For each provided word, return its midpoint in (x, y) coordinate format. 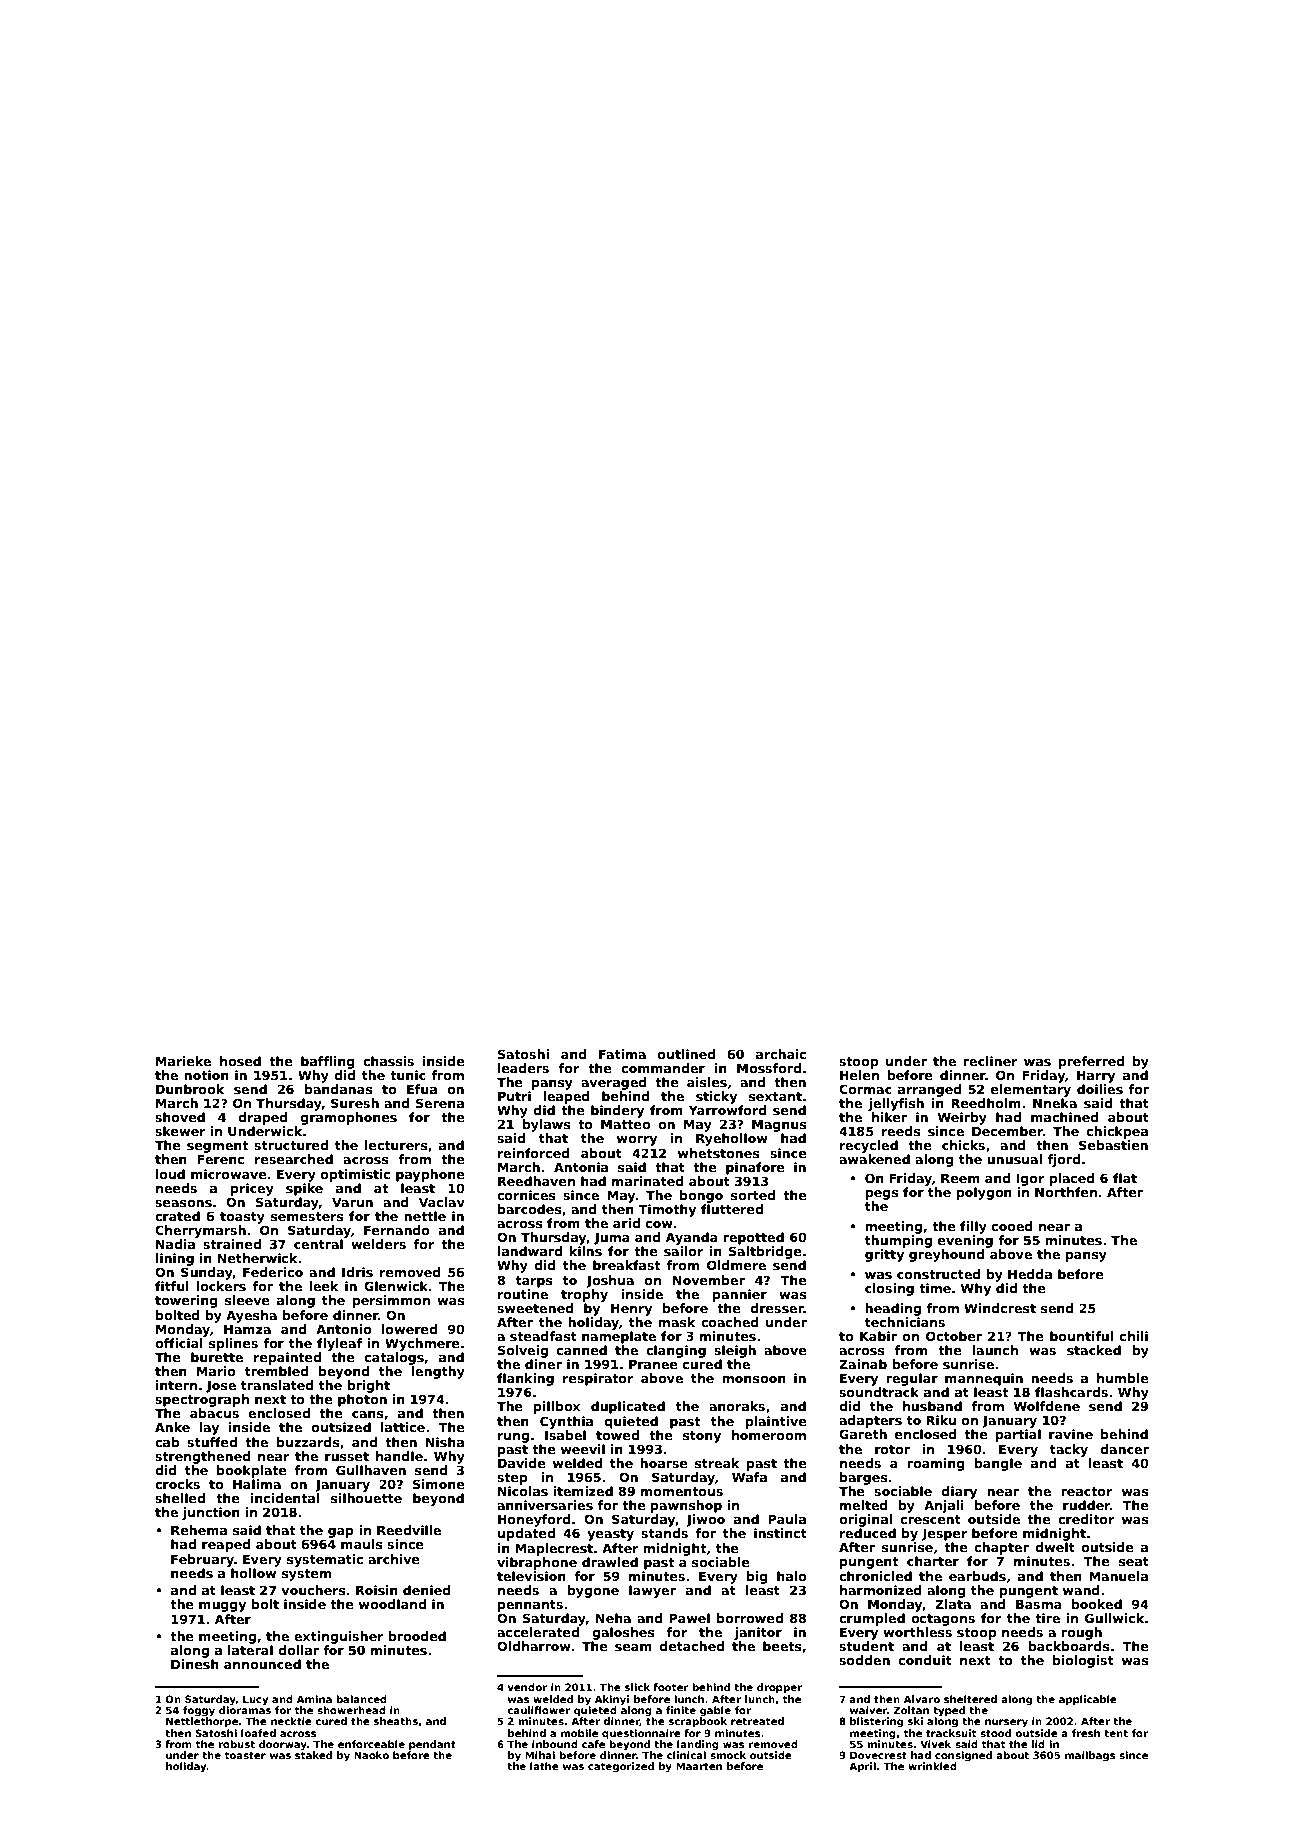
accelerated (538, 1632)
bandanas (339, 1089)
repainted (287, 1358)
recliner (990, 1061)
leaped (566, 1097)
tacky (1069, 1450)
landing (698, 1745)
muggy (222, 1607)
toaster (245, 1755)
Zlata (953, 1604)
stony (702, 1437)
